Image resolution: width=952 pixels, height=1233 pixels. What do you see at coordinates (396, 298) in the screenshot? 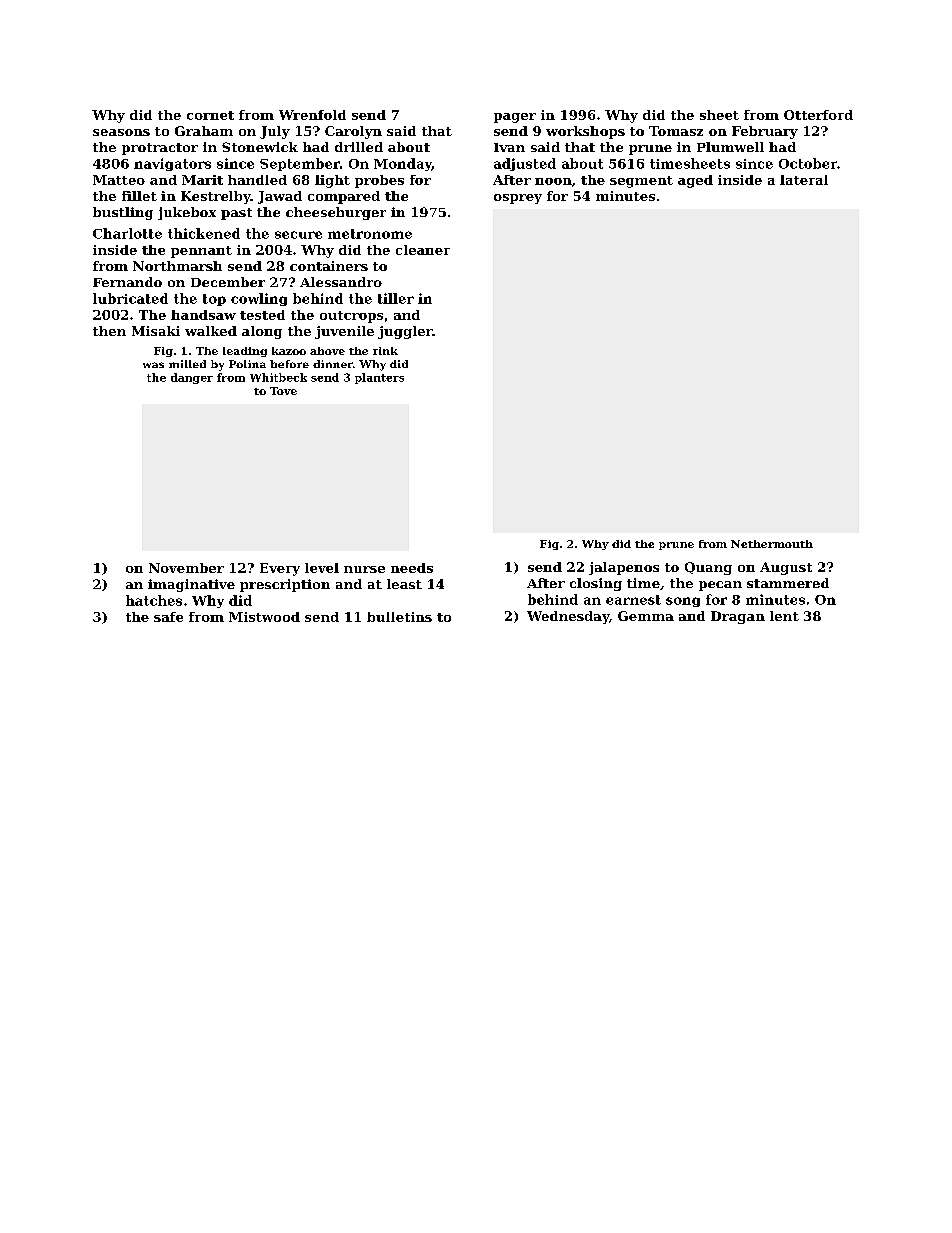
I see `tiller` at bounding box center [396, 298].
